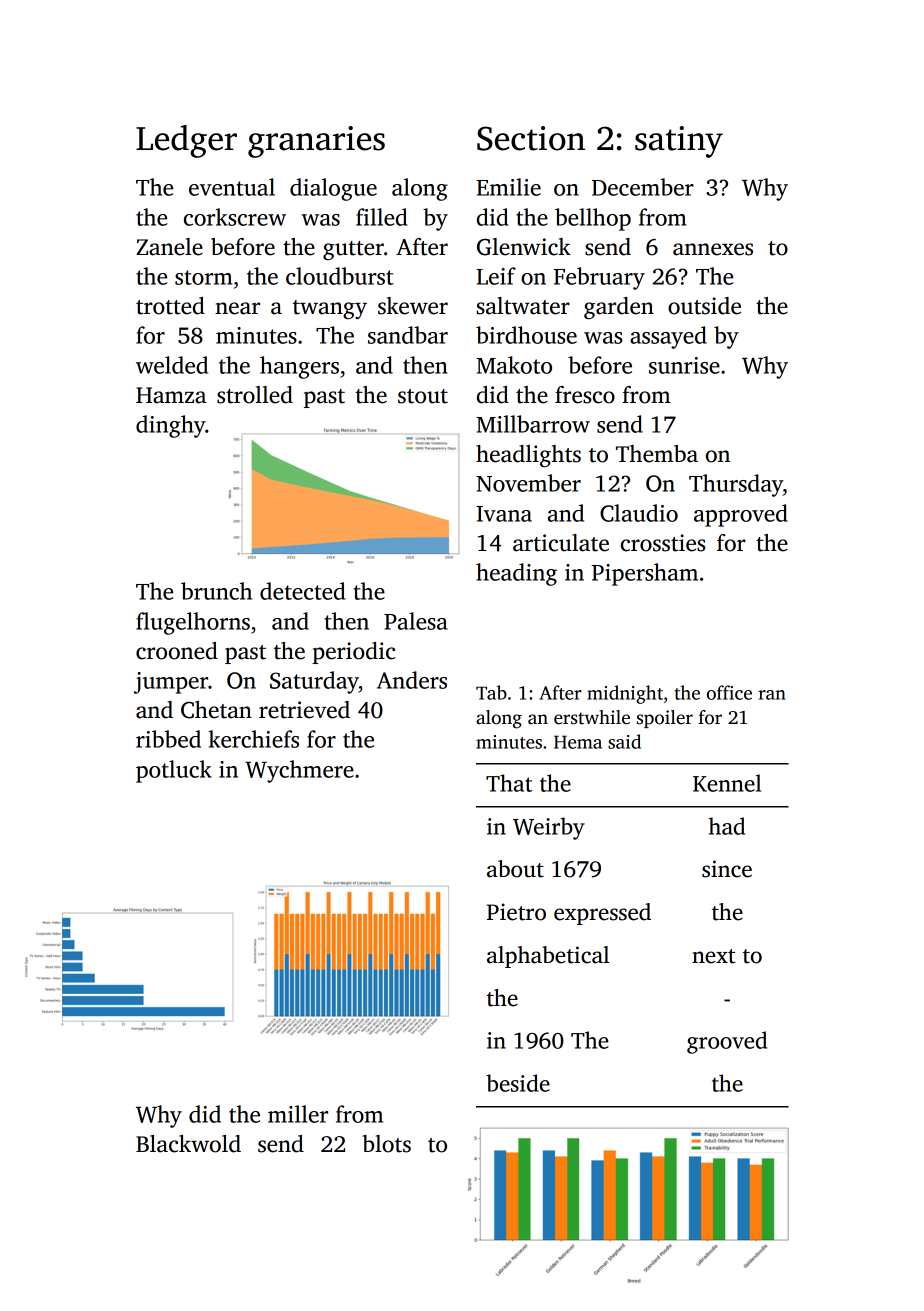 The width and height of the page is (924, 1311). I want to click on had, so click(727, 826).
